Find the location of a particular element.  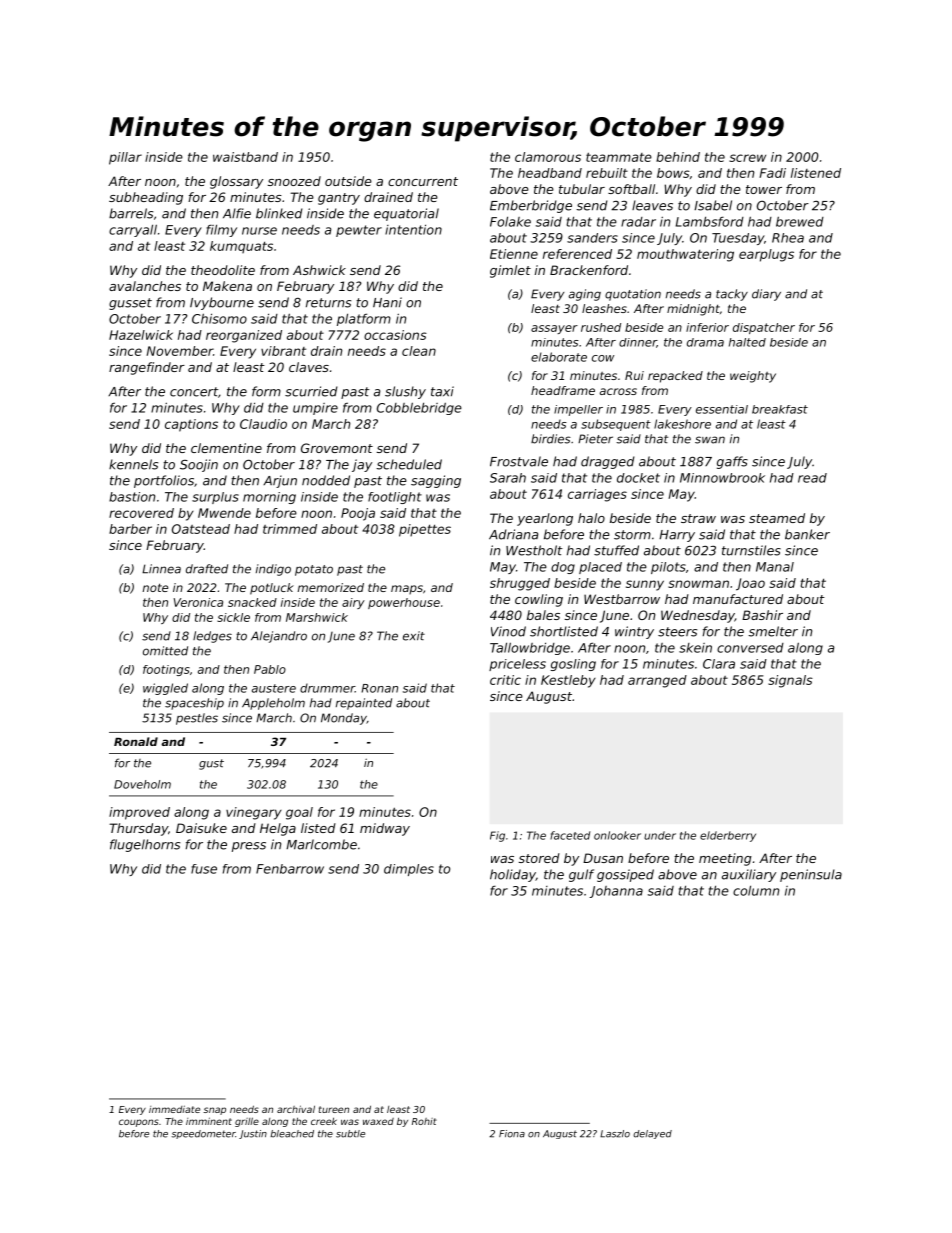

clamorous is located at coordinates (548, 157).
